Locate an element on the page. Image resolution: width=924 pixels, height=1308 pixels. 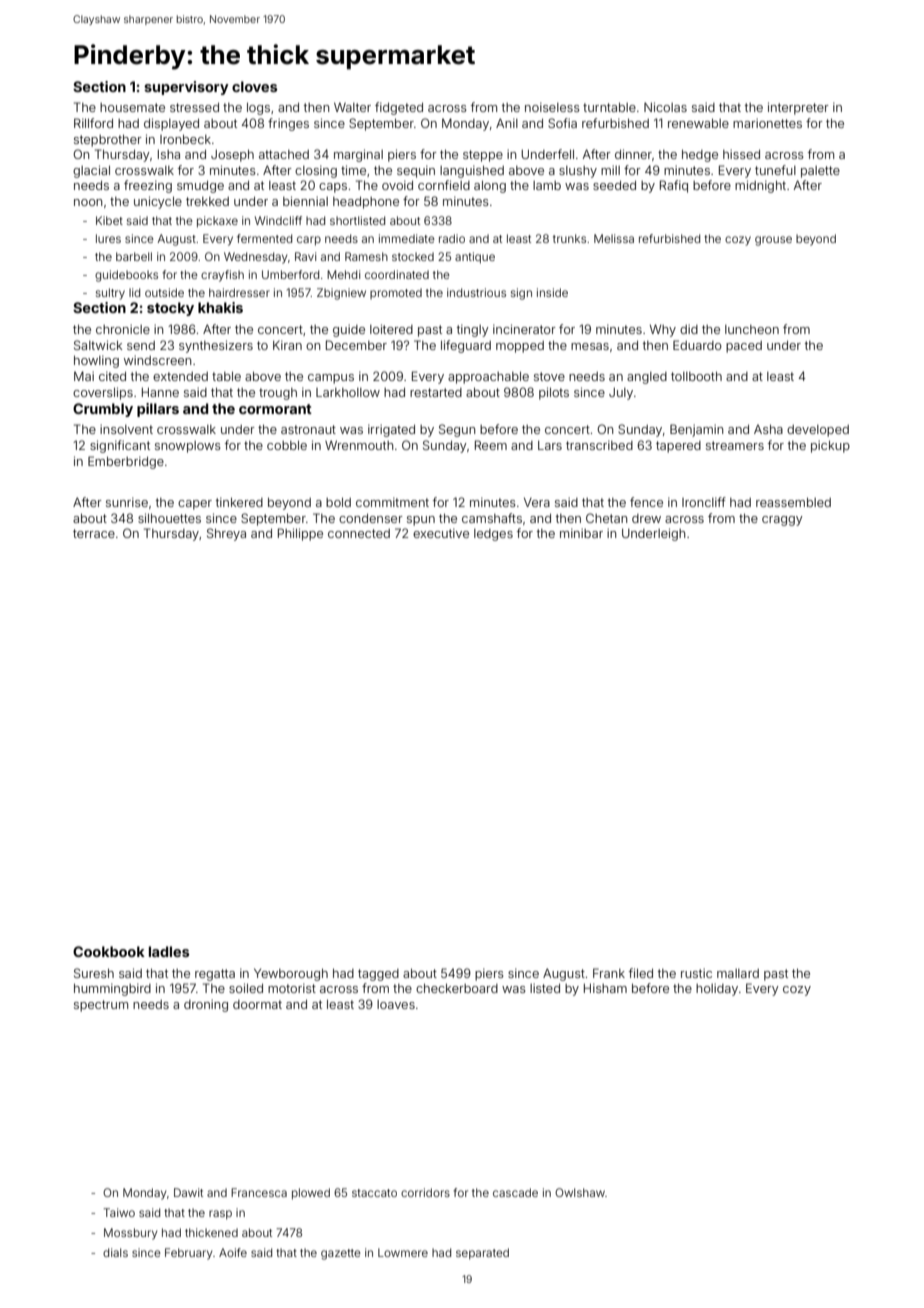
Owlshaw is located at coordinates (580, 1192).
